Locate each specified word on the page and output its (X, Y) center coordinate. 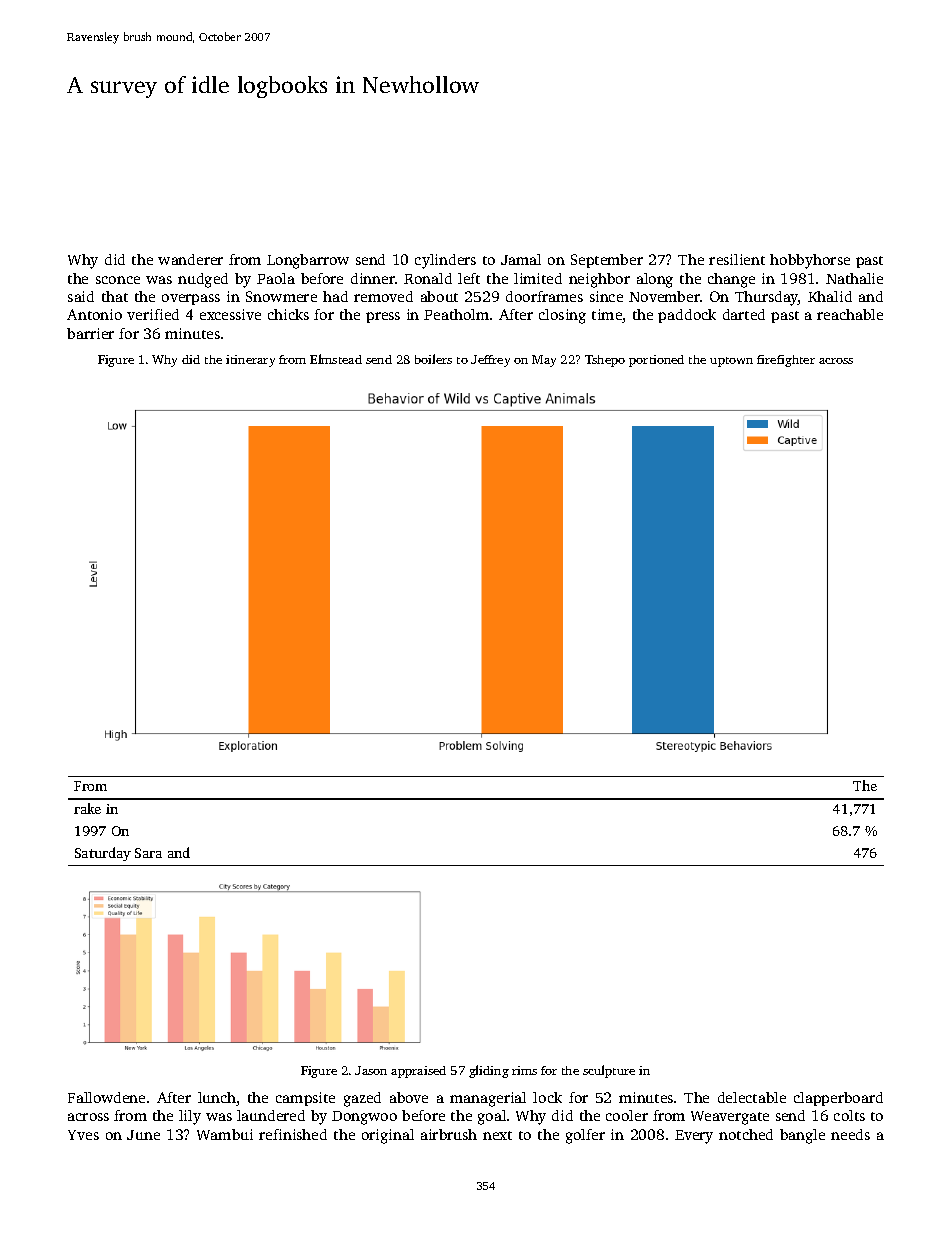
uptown (731, 362)
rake (87, 808)
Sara (148, 853)
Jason (371, 1070)
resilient (737, 259)
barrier (90, 333)
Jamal (521, 259)
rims (524, 1070)
